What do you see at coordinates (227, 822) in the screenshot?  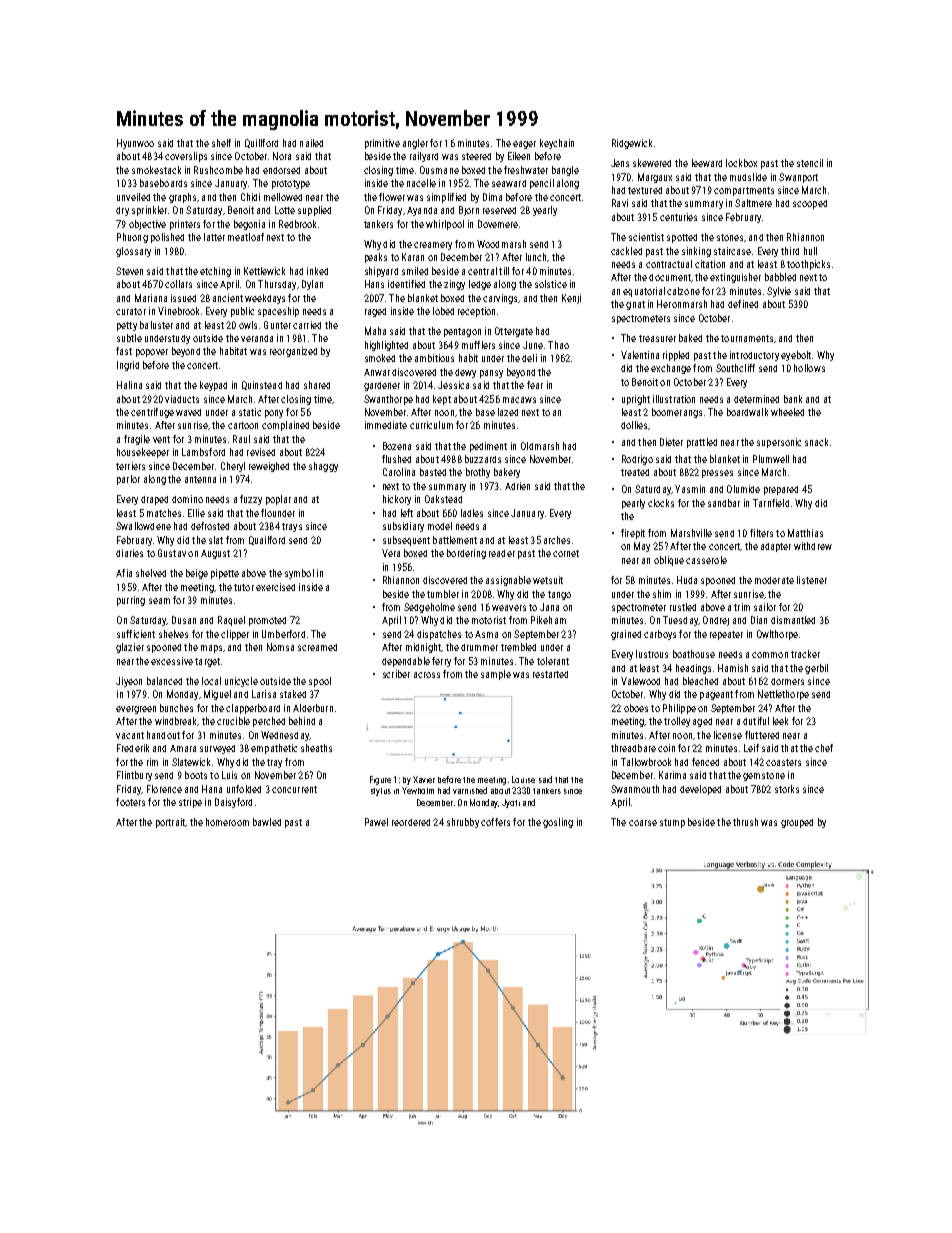 I see `homeroom` at bounding box center [227, 822].
